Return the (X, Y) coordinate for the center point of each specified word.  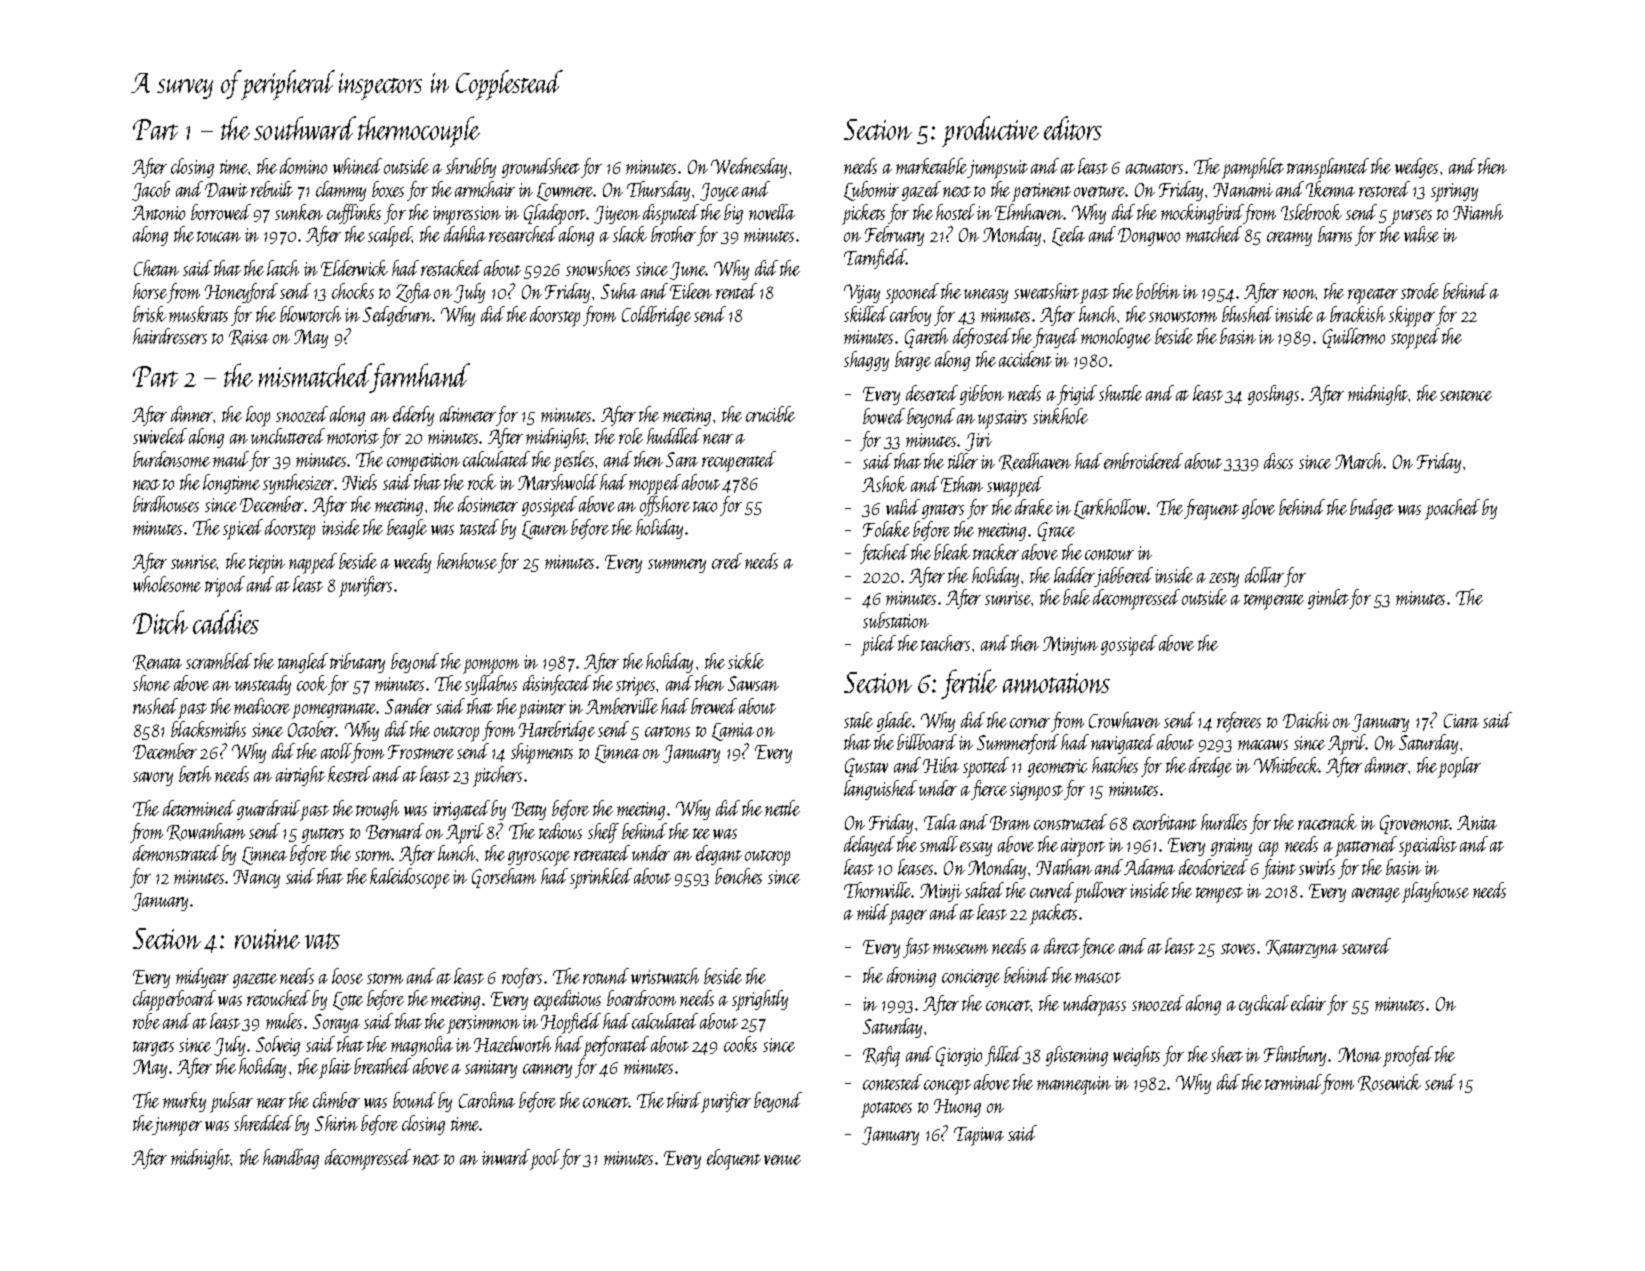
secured (1366, 946)
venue (782, 1160)
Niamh (1478, 212)
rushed (155, 706)
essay (976, 849)
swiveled (160, 436)
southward (305, 128)
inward (506, 1157)
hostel (955, 212)
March (1358, 461)
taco (705, 506)
